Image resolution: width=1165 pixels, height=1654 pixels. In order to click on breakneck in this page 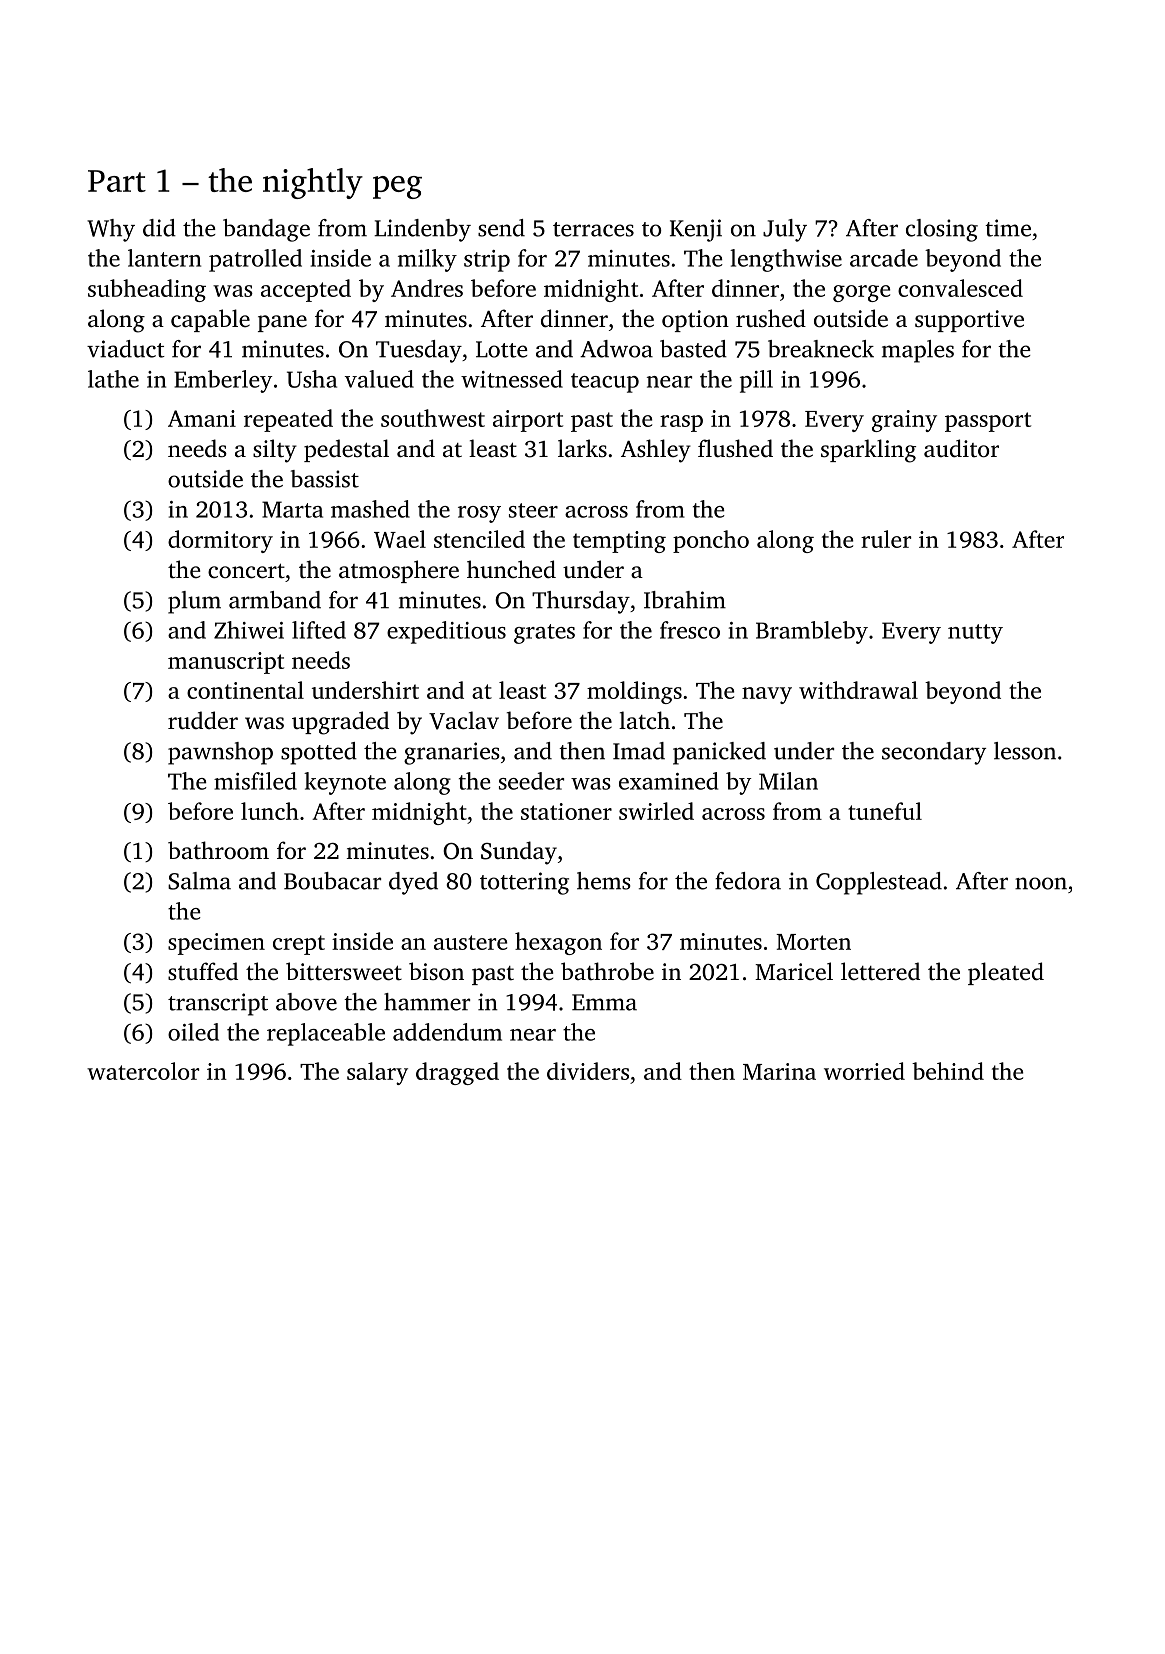, I will do `click(821, 349)`.
